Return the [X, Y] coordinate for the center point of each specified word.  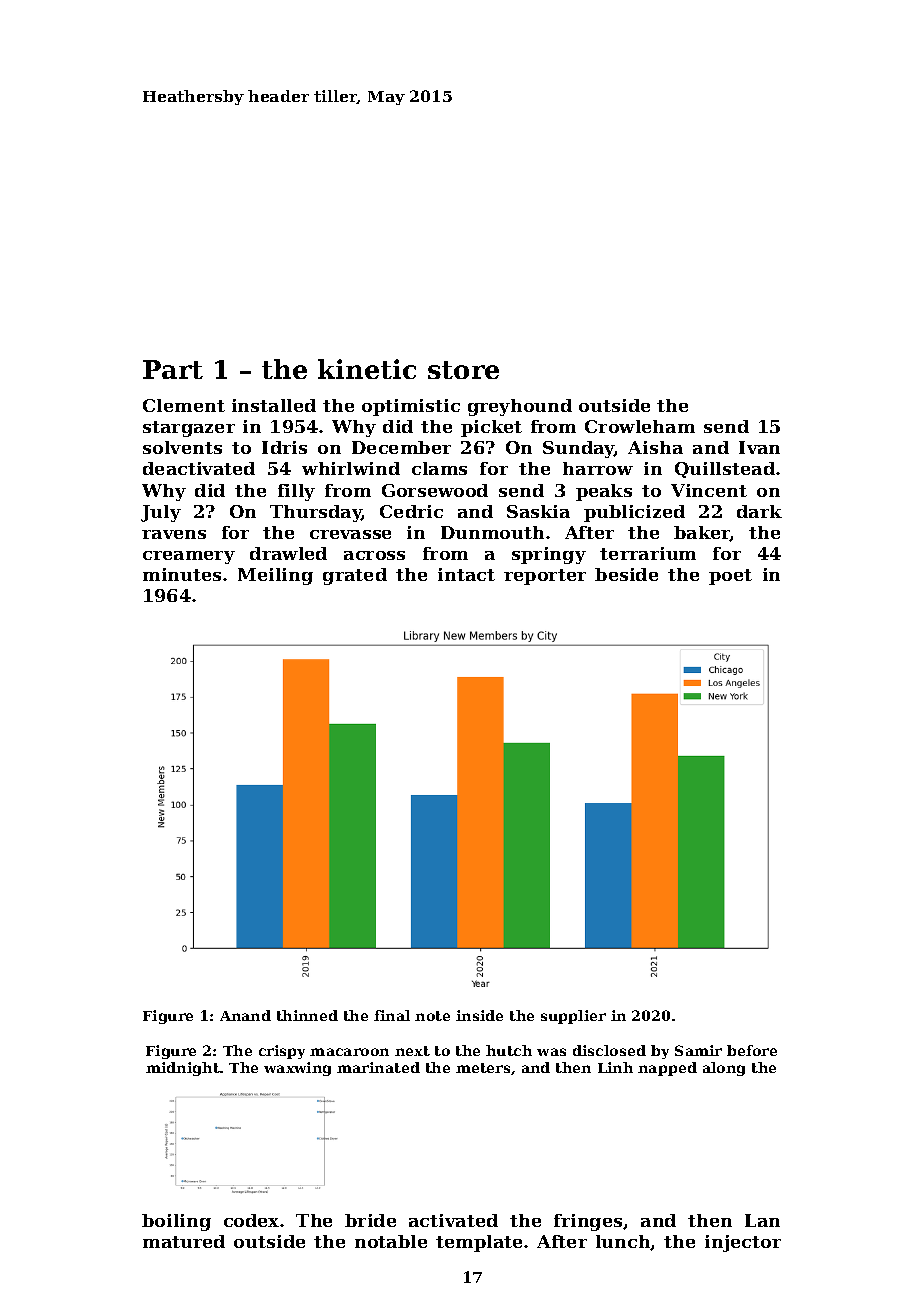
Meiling [275, 576]
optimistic [411, 407]
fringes [588, 1222]
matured [184, 1241]
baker [702, 533]
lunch [623, 1242]
